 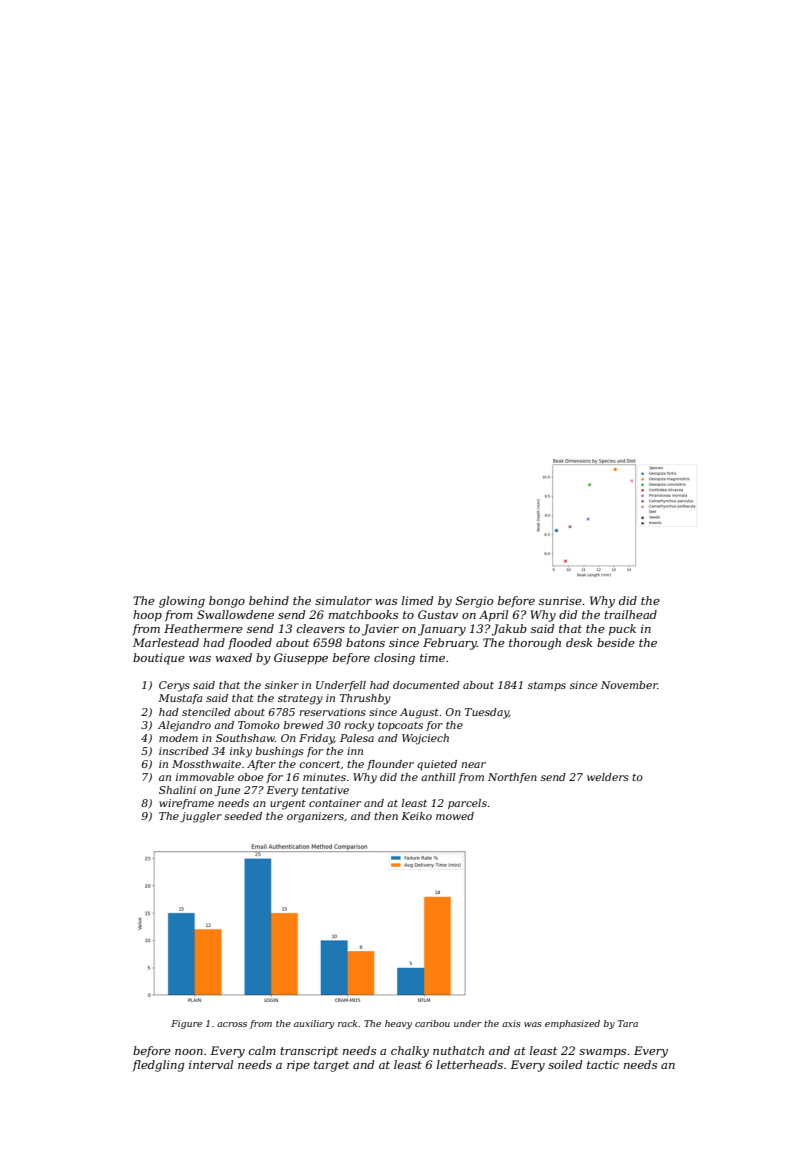 What do you see at coordinates (189, 1052) in the screenshot?
I see `noon` at bounding box center [189, 1052].
